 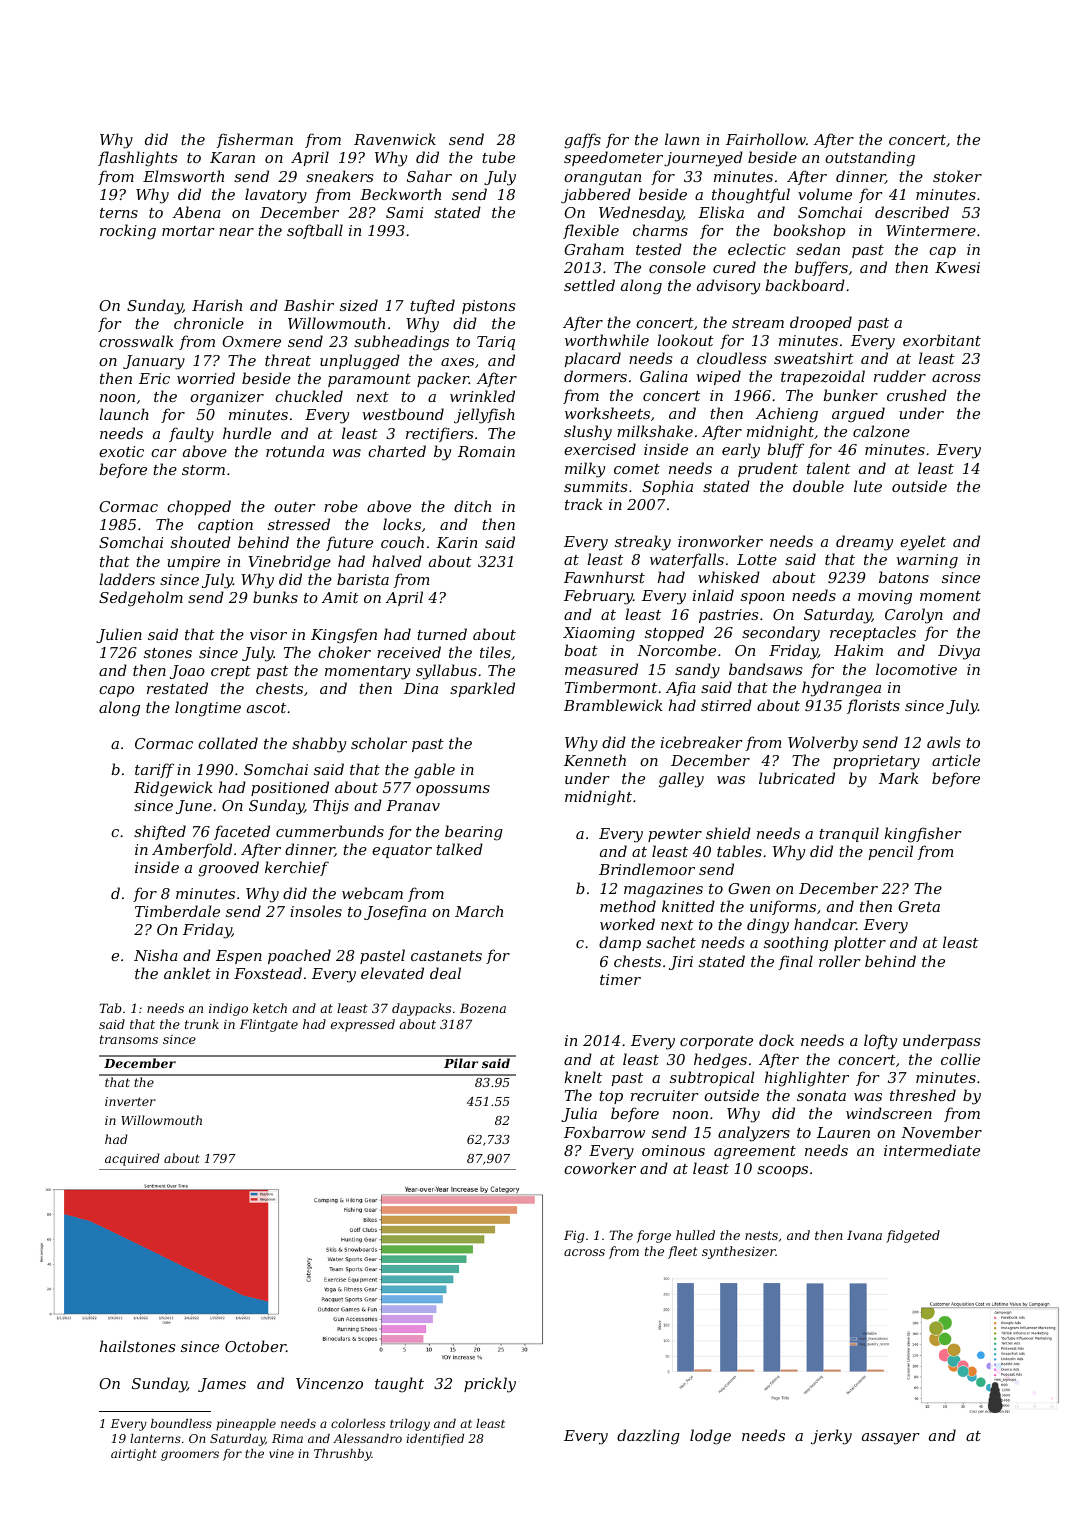 I want to click on tariff, so click(x=154, y=770).
